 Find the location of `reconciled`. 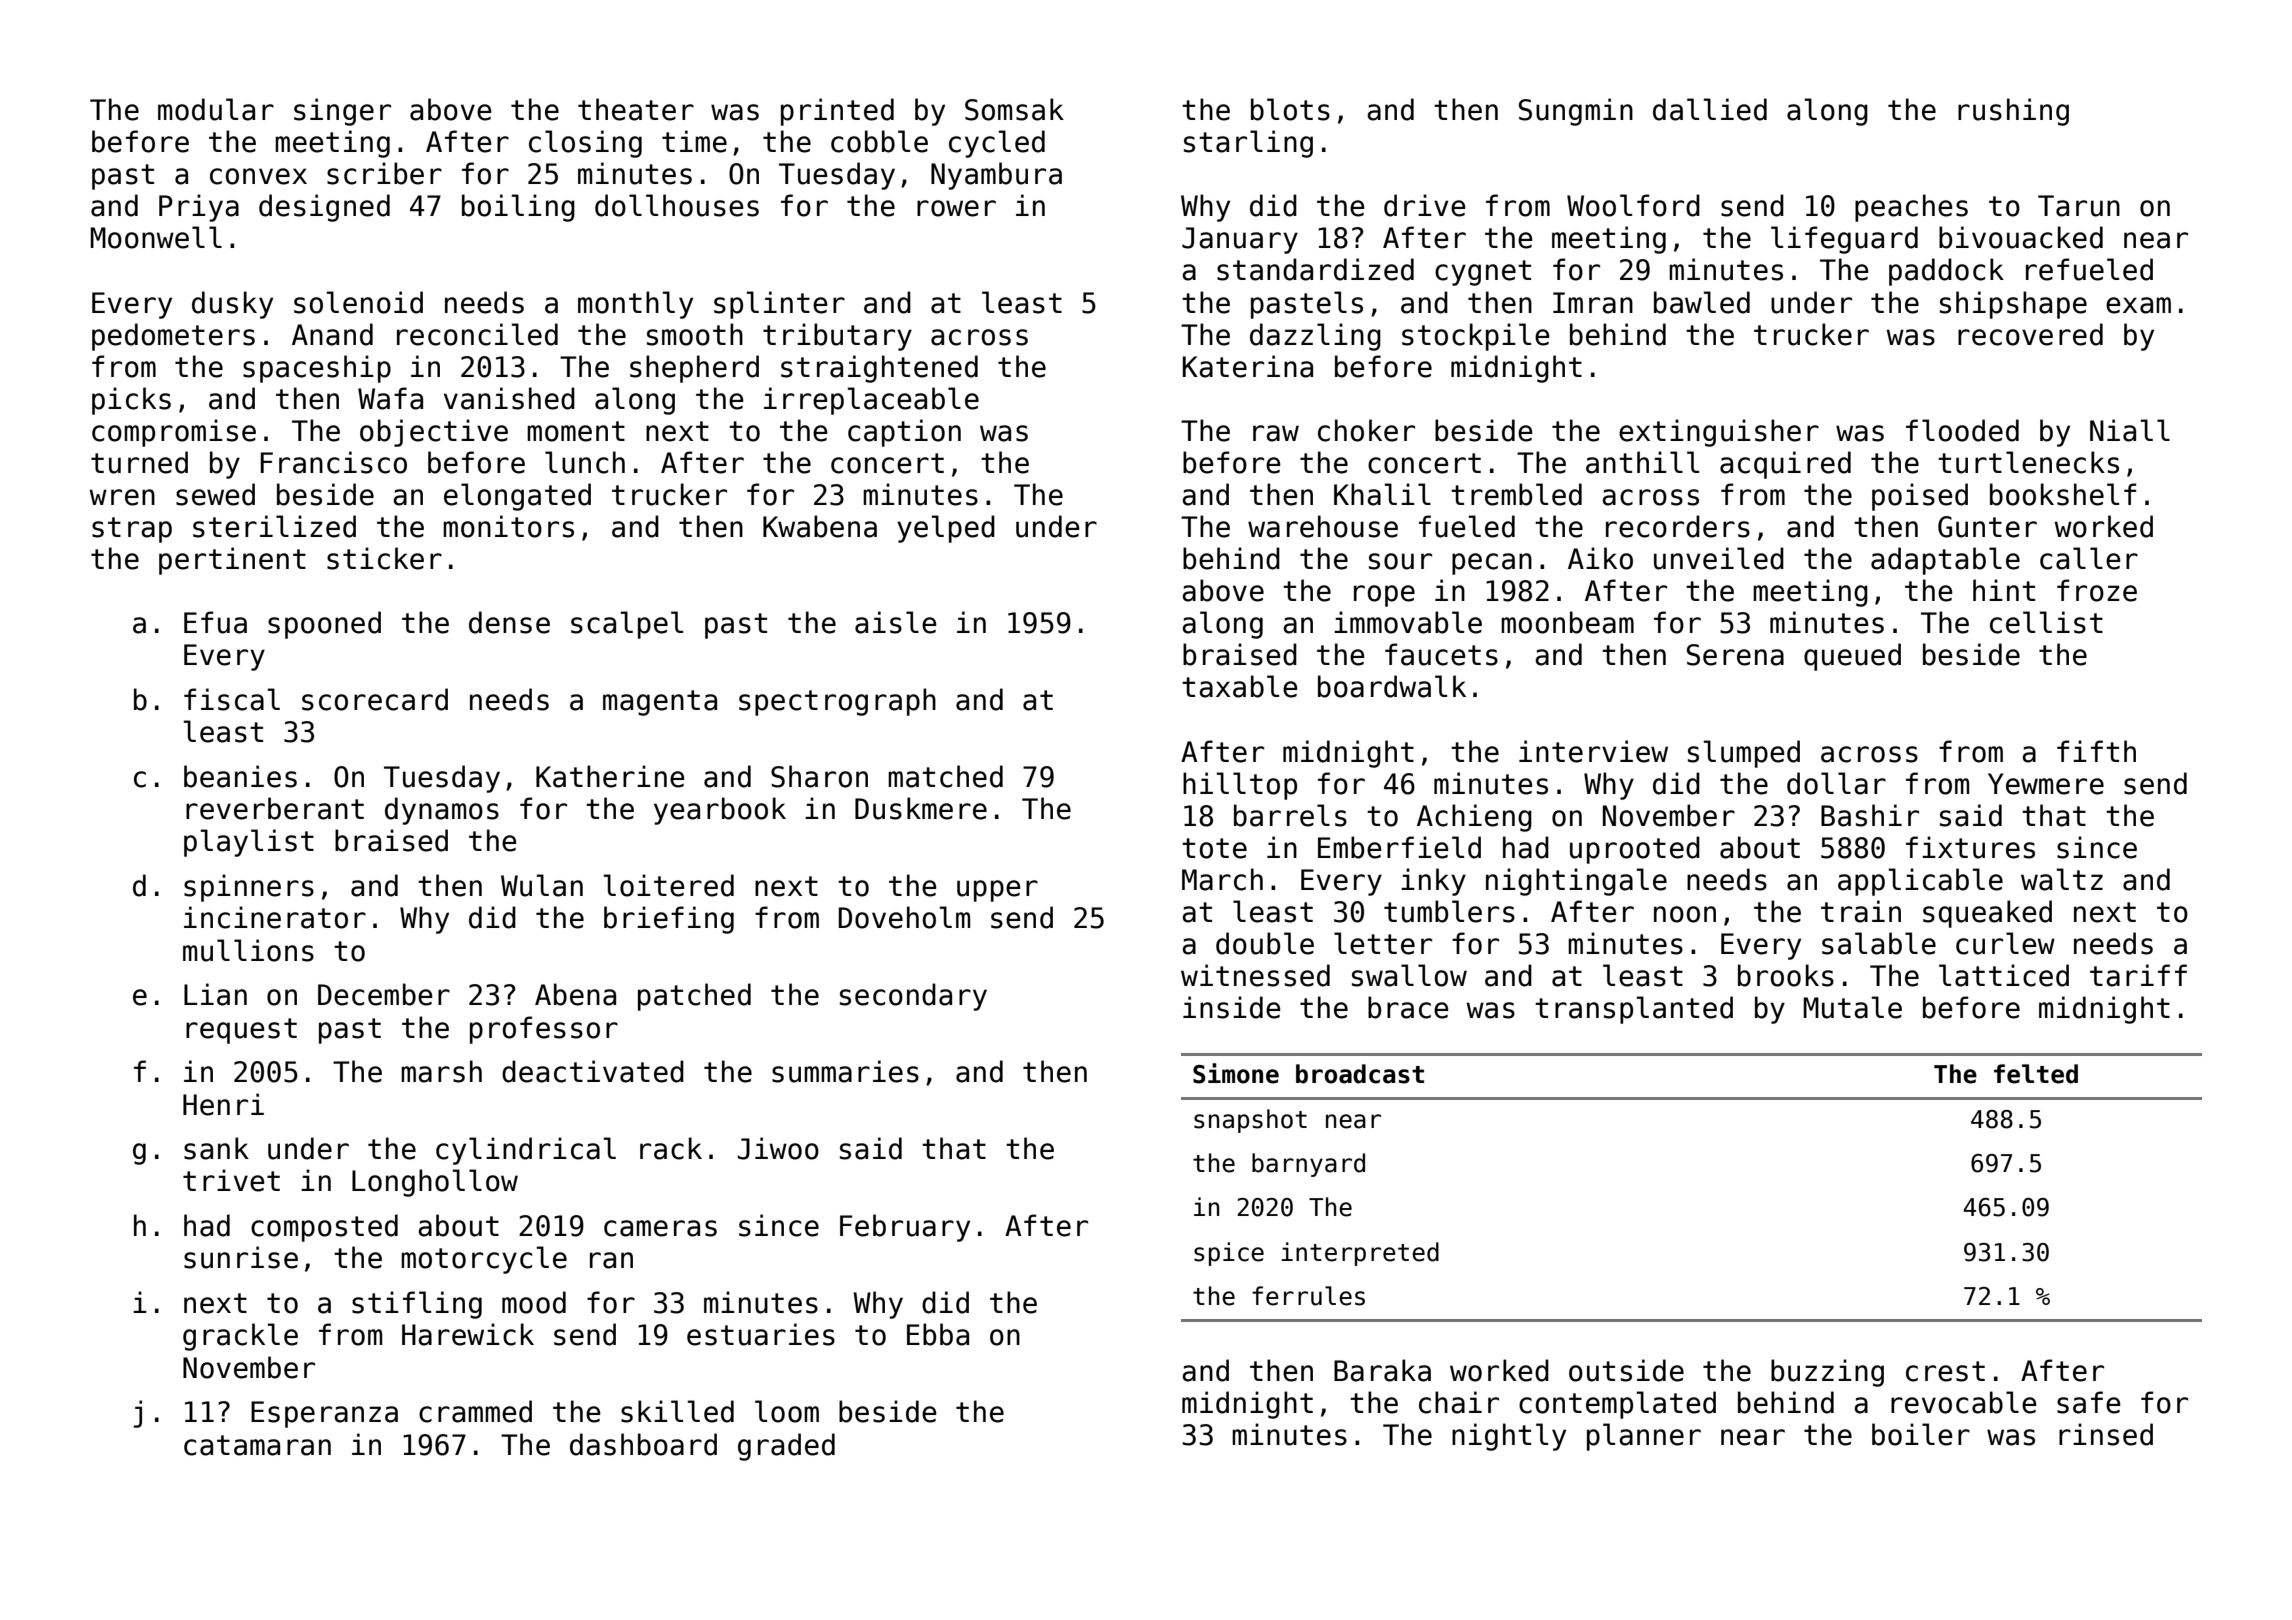

reconciled is located at coordinates (477, 334).
